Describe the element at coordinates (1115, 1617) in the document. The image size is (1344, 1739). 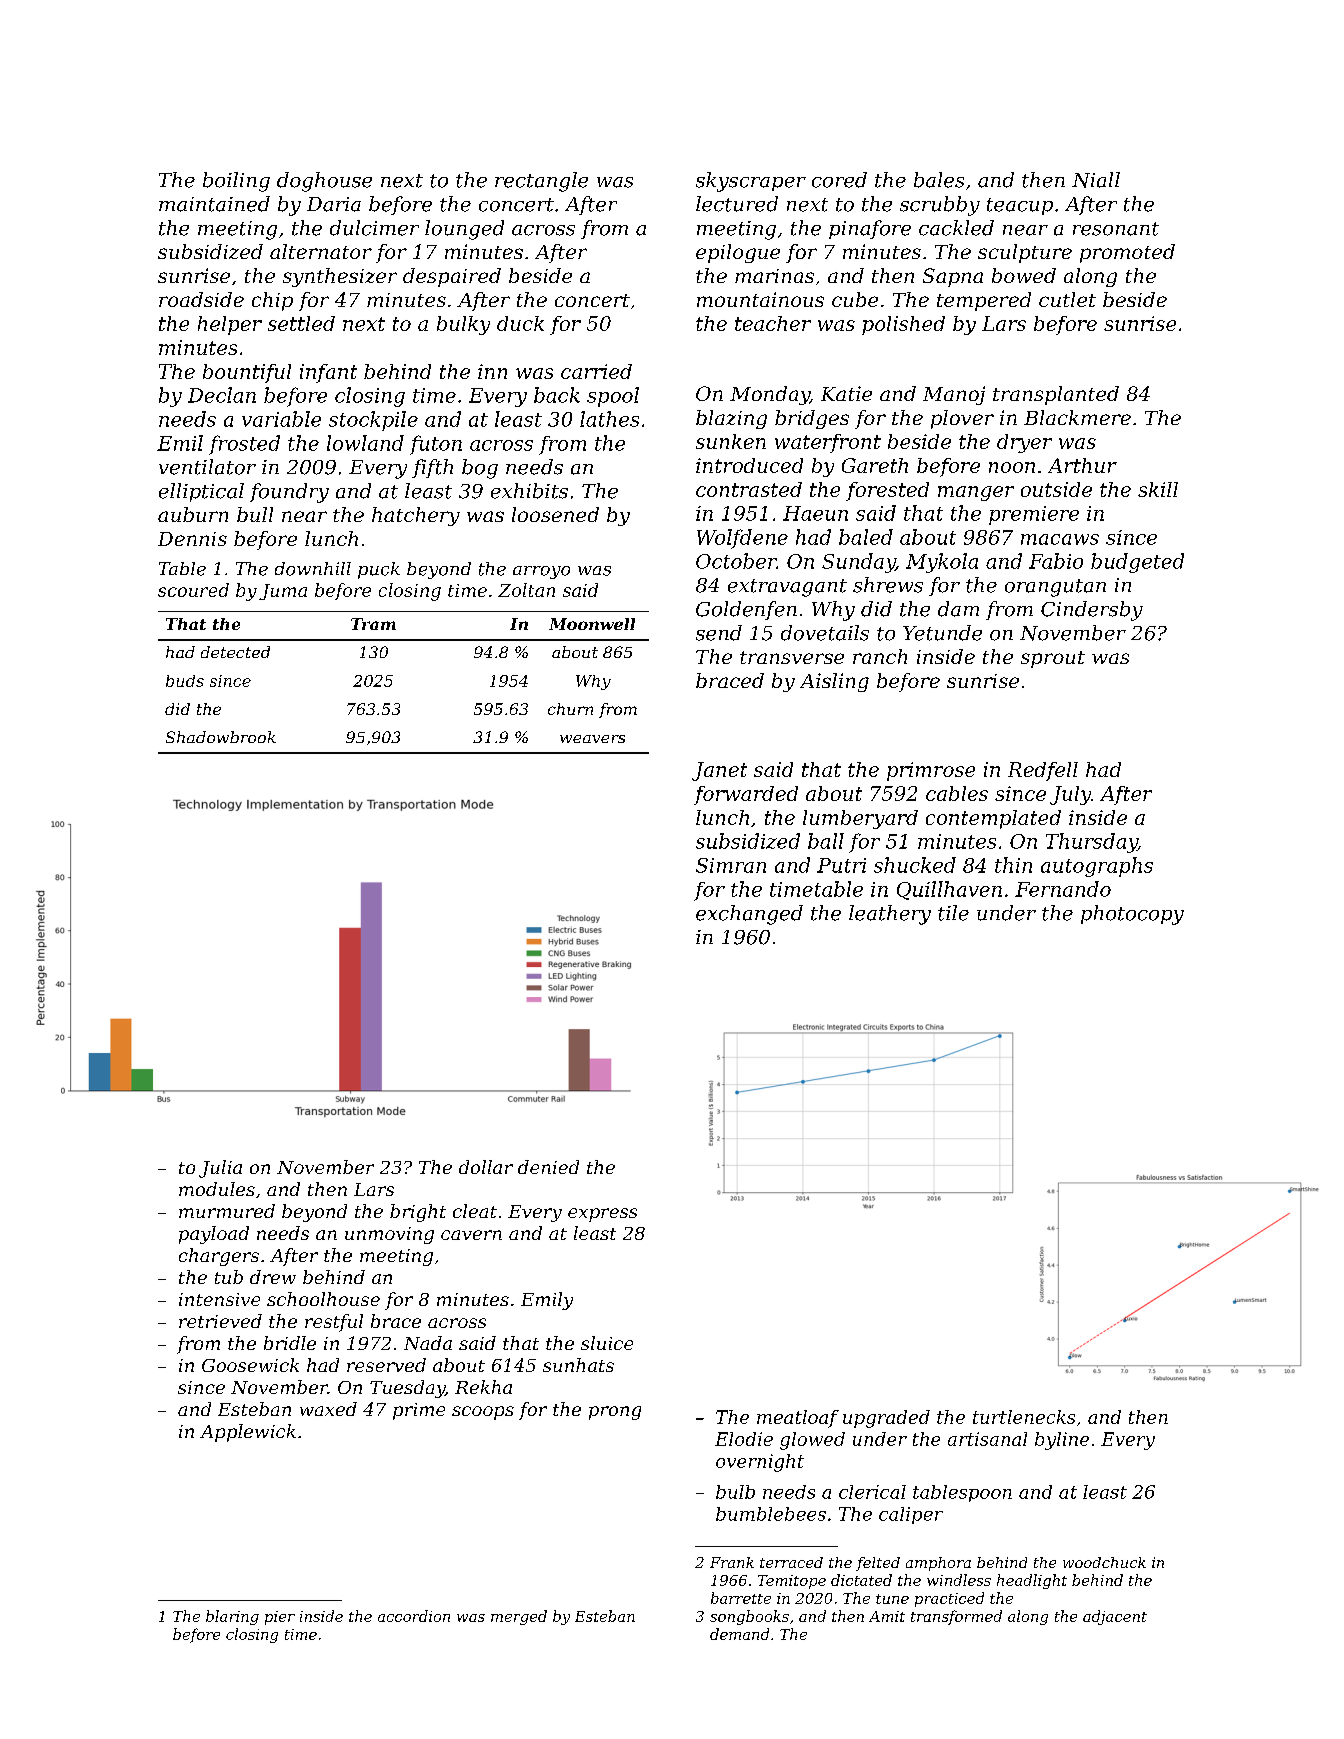
I see `adjacent` at that location.
